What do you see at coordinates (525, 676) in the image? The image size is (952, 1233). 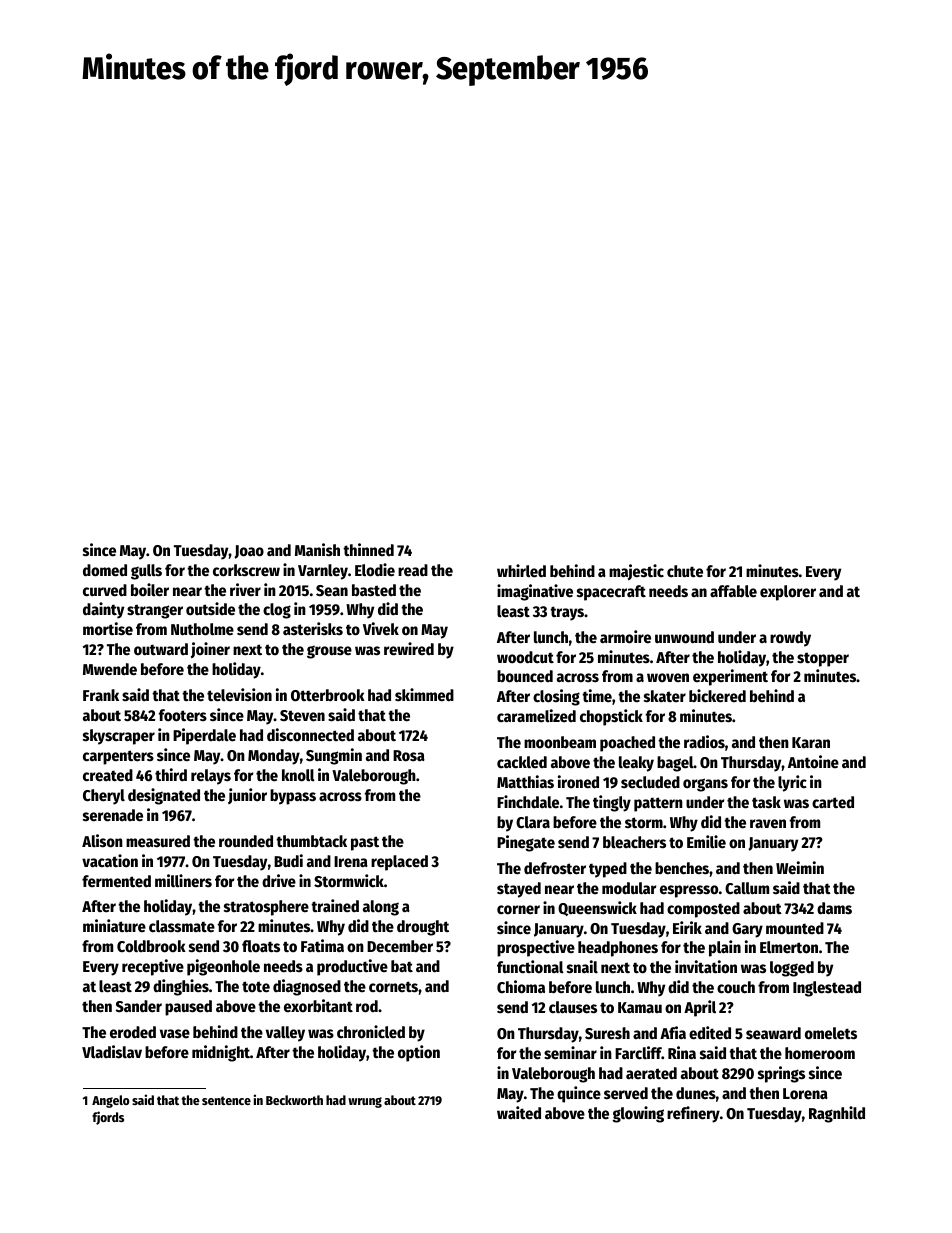 I see `bounced` at bounding box center [525, 676].
